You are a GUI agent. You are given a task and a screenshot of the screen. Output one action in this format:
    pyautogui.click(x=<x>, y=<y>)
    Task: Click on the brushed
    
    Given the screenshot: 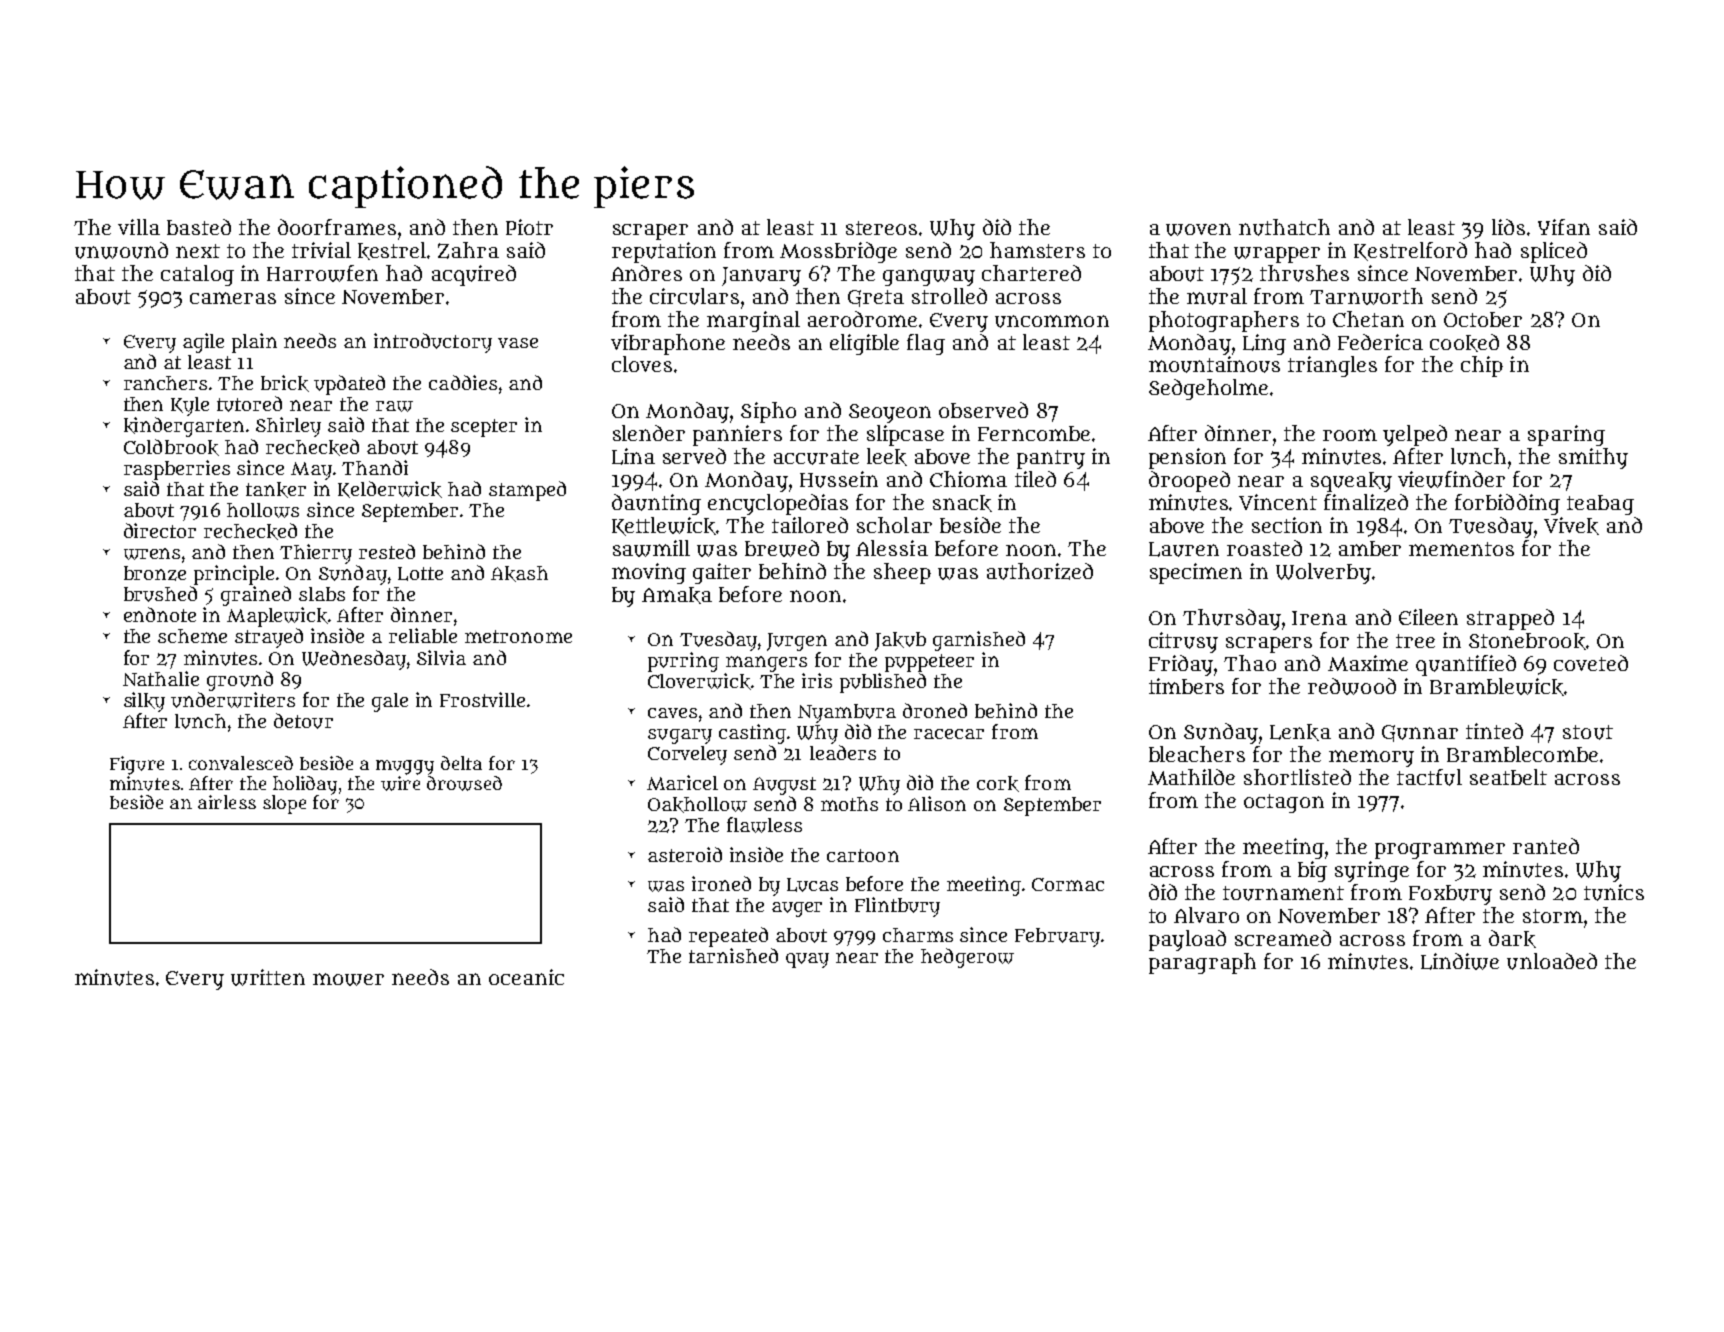 What is the action you would take?
    pyautogui.click(x=160, y=594)
